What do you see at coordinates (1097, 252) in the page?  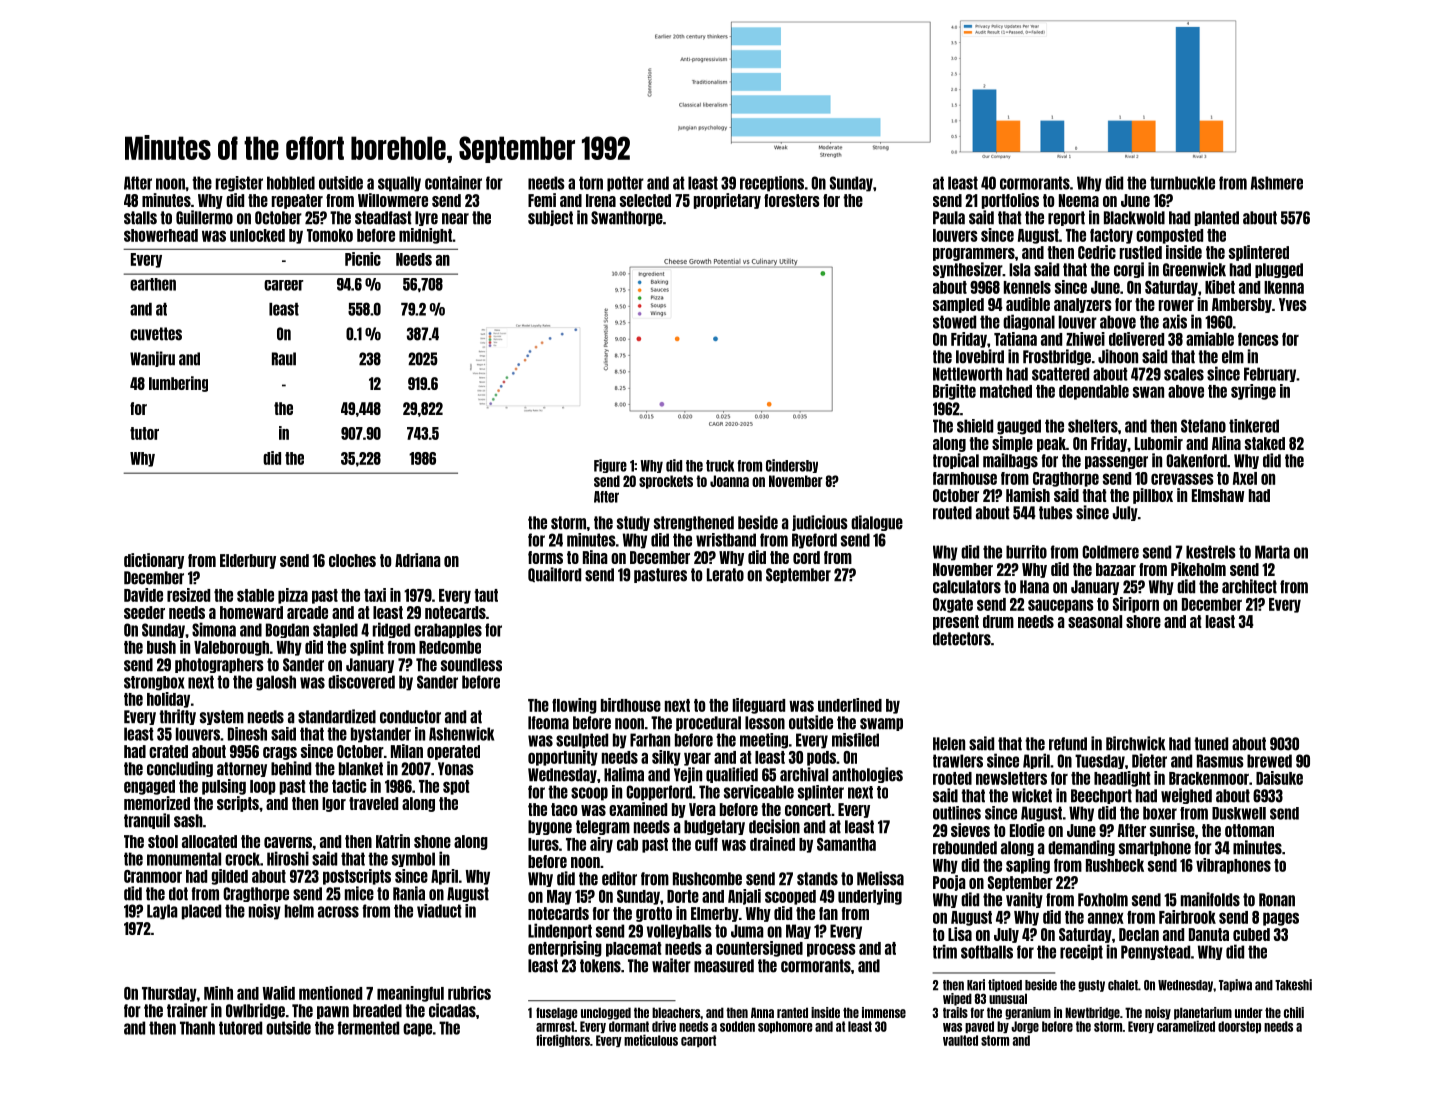 I see `Cedric` at bounding box center [1097, 252].
